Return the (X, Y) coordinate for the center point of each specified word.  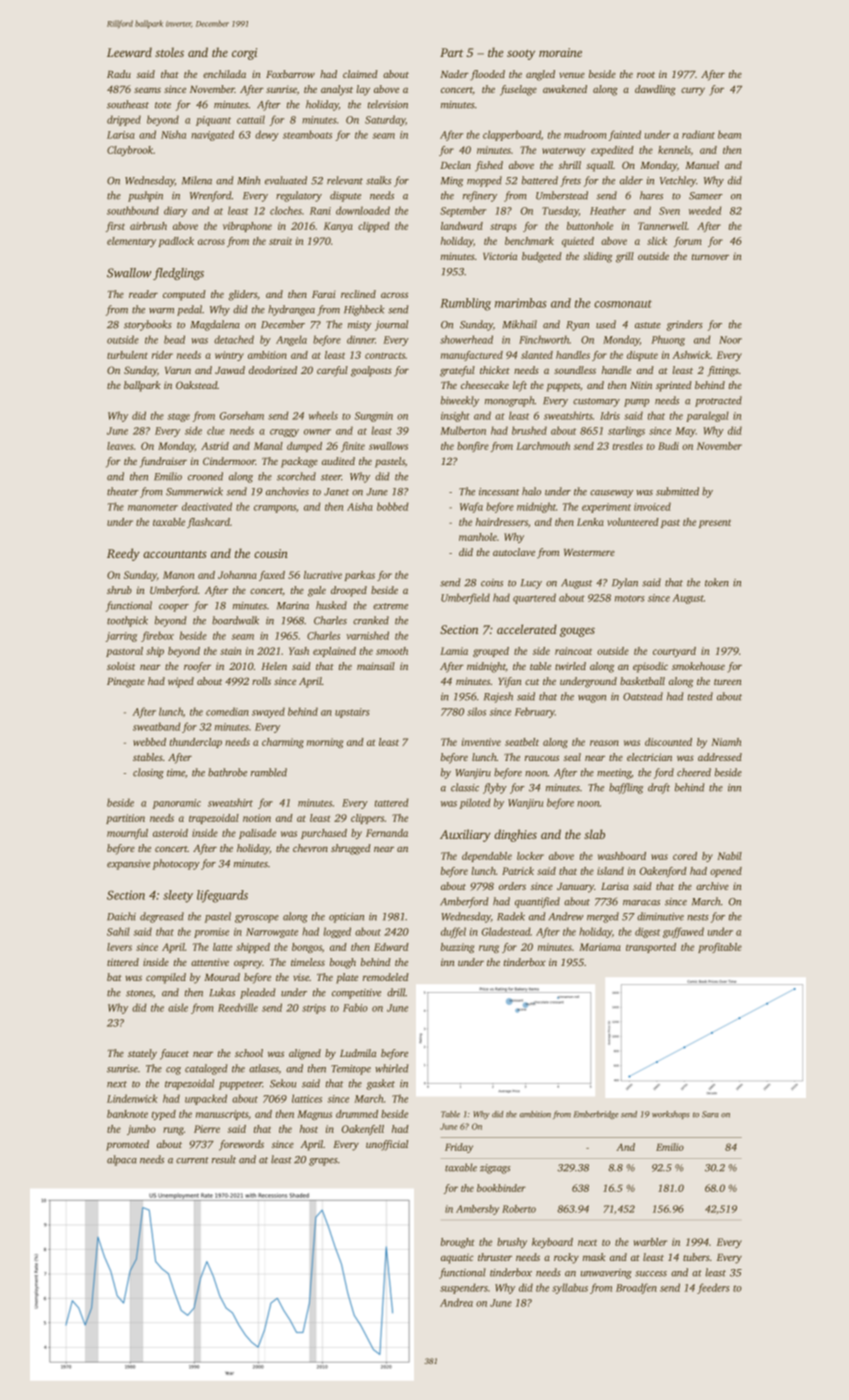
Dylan (625, 583)
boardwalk (235, 620)
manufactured (472, 356)
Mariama (600, 947)
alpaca (122, 1160)
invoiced (652, 506)
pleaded (258, 993)
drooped (349, 591)
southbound (133, 210)
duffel (453, 932)
